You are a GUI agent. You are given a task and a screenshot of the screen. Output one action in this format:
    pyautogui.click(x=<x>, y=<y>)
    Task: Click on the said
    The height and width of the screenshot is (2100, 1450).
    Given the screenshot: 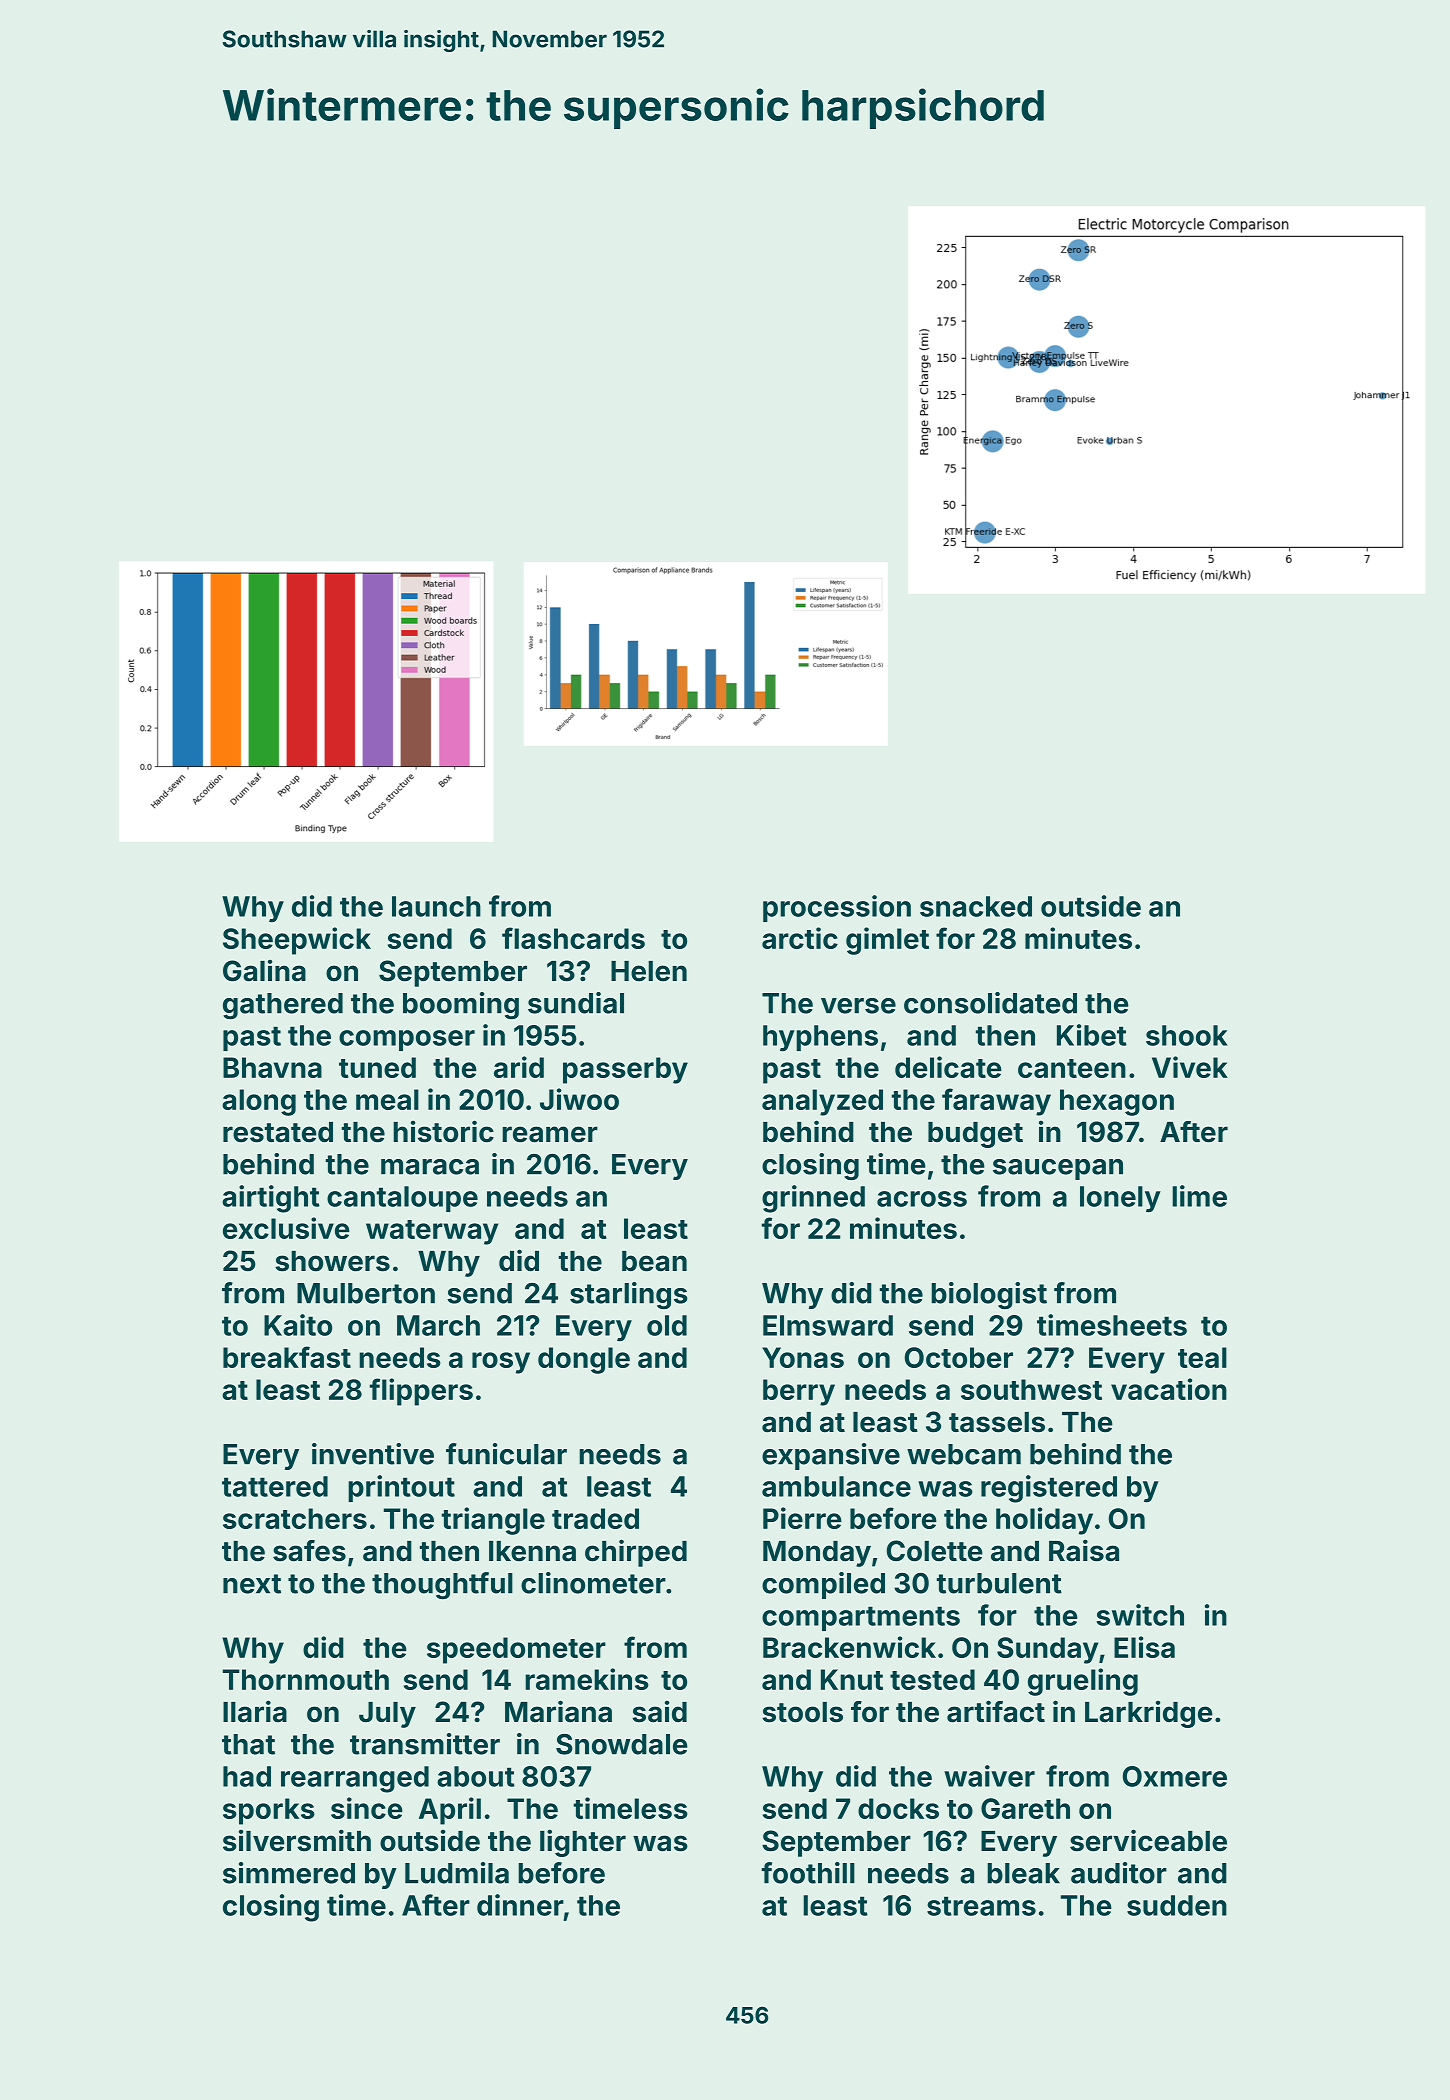 What is the action you would take?
    pyautogui.click(x=659, y=1711)
